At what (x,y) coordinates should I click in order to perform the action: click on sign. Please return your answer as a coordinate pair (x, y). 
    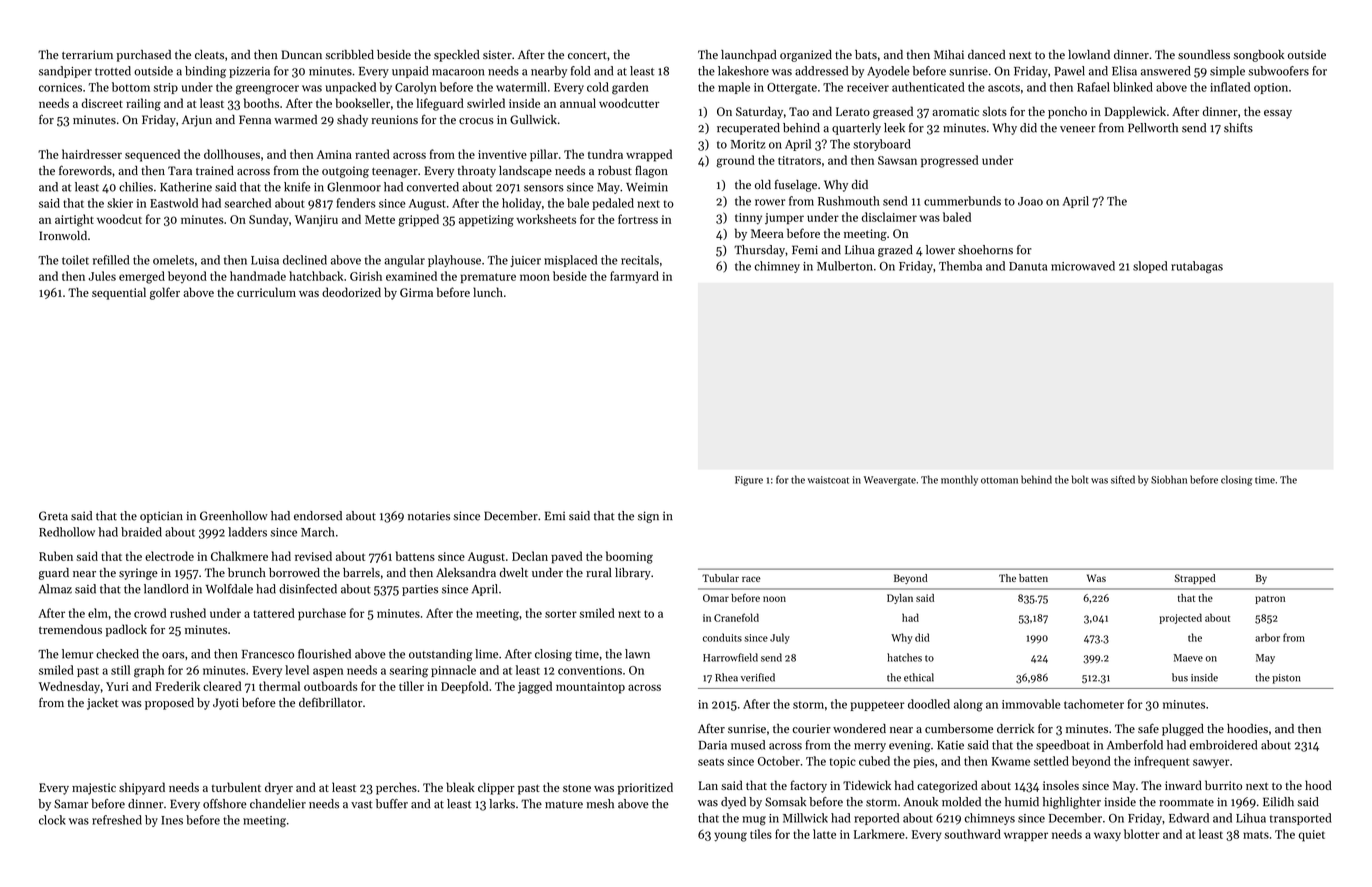
    Looking at the image, I should click on (648, 517).
